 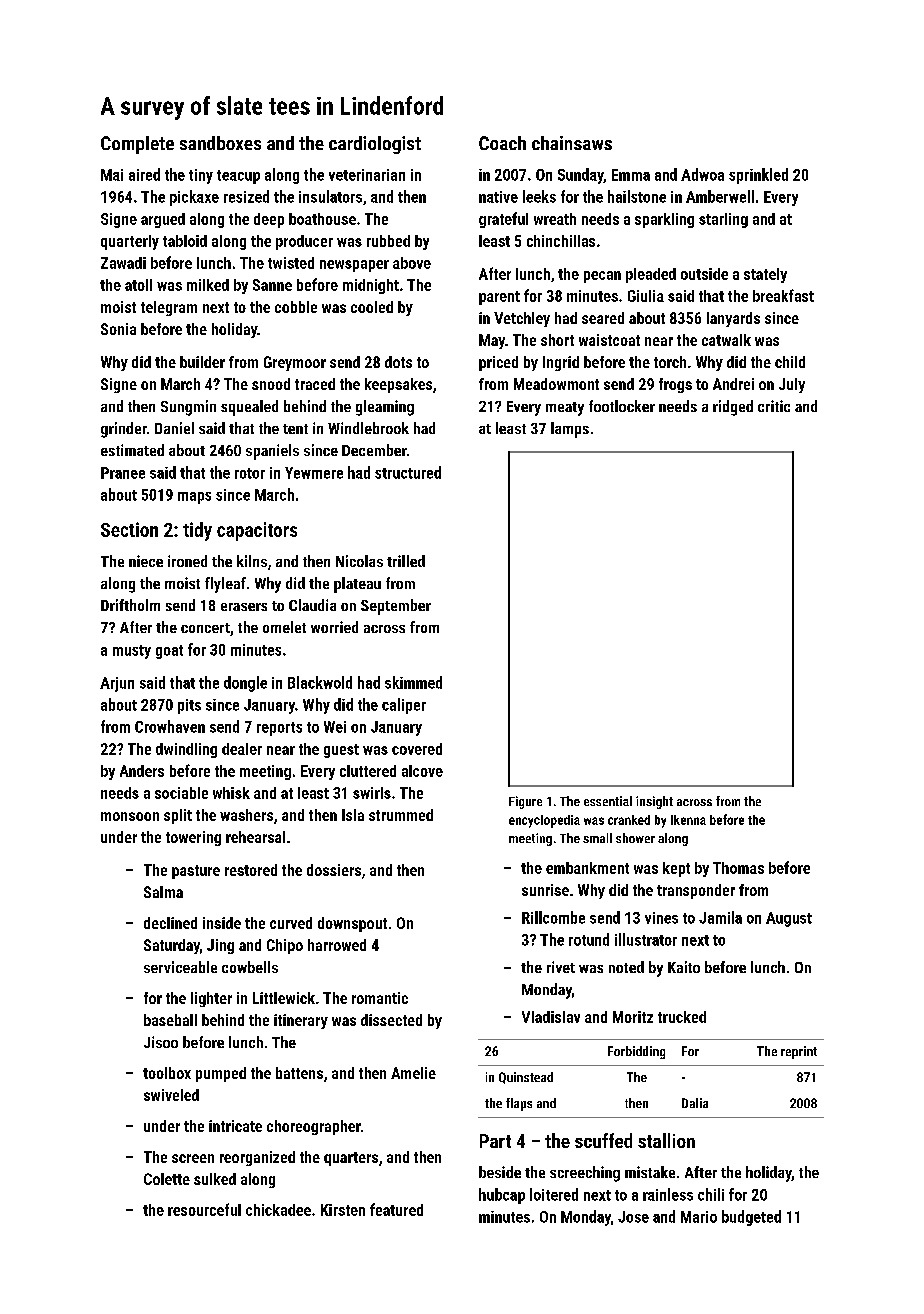 I want to click on sandboxes, so click(x=220, y=143).
